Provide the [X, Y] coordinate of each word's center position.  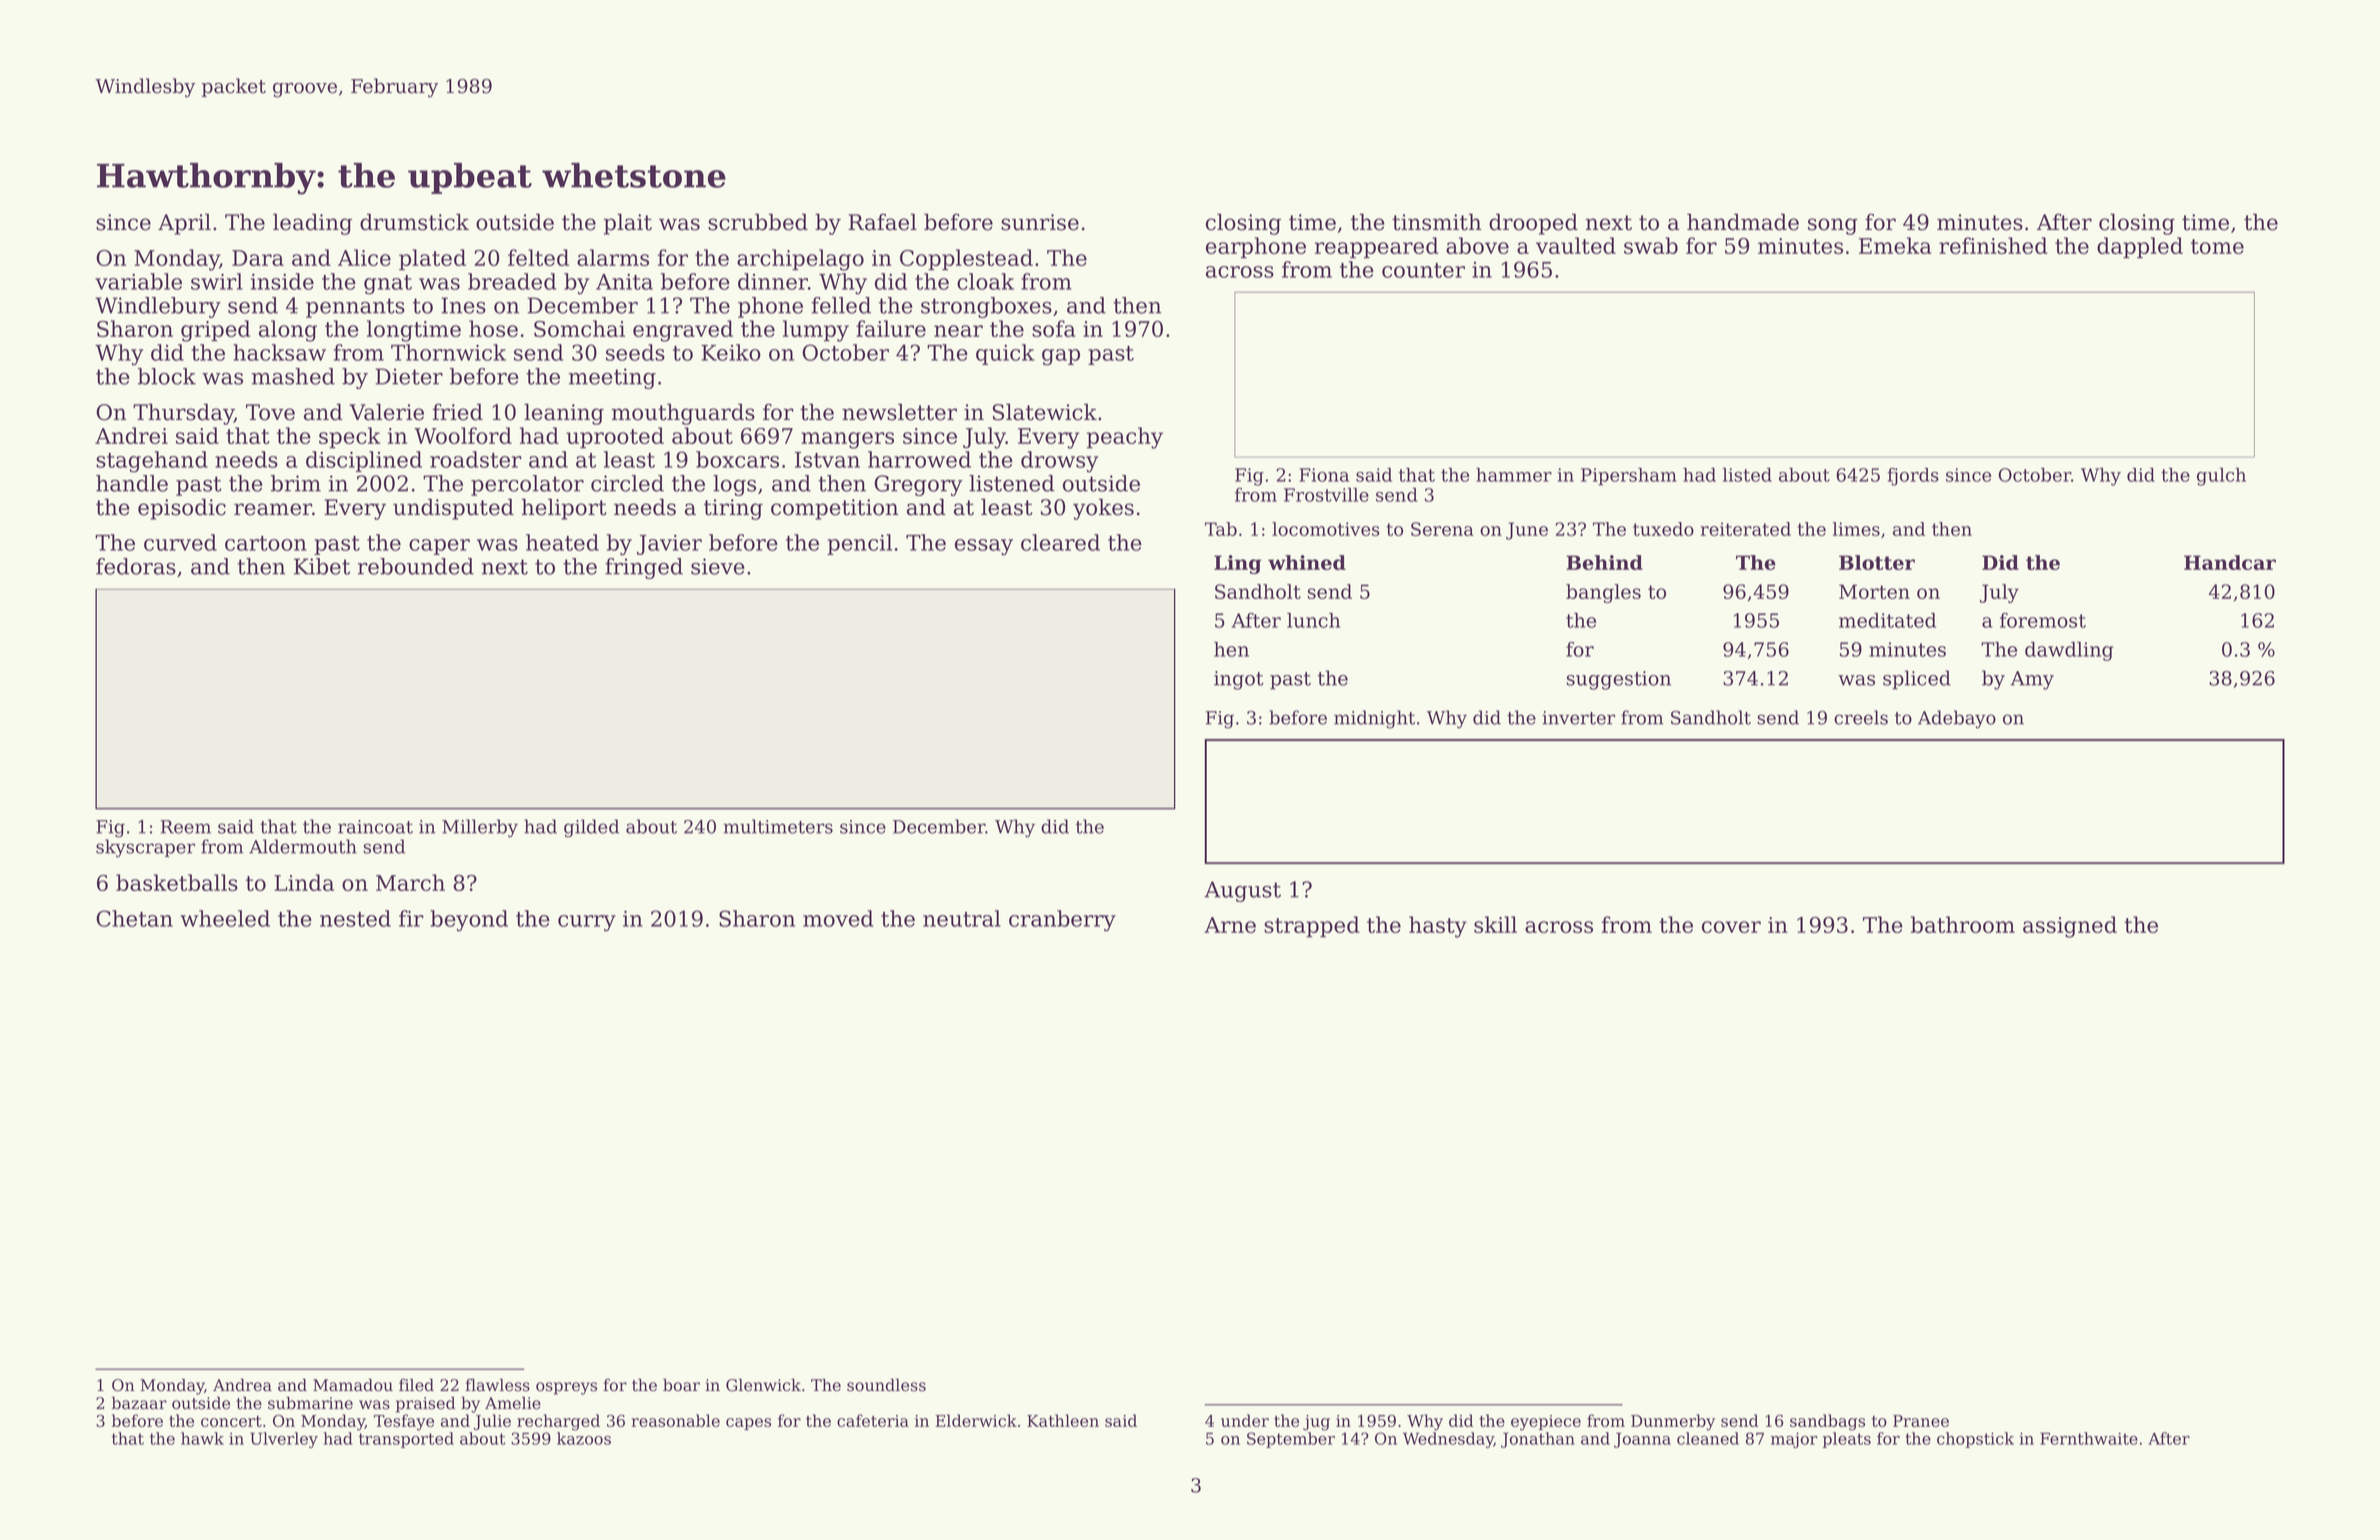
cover [1731, 927]
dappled [2140, 248]
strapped [1312, 927]
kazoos [584, 1438]
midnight [1374, 719]
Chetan [134, 918]
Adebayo [1957, 719]
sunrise [1040, 222]
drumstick [414, 222]
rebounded [416, 566]
